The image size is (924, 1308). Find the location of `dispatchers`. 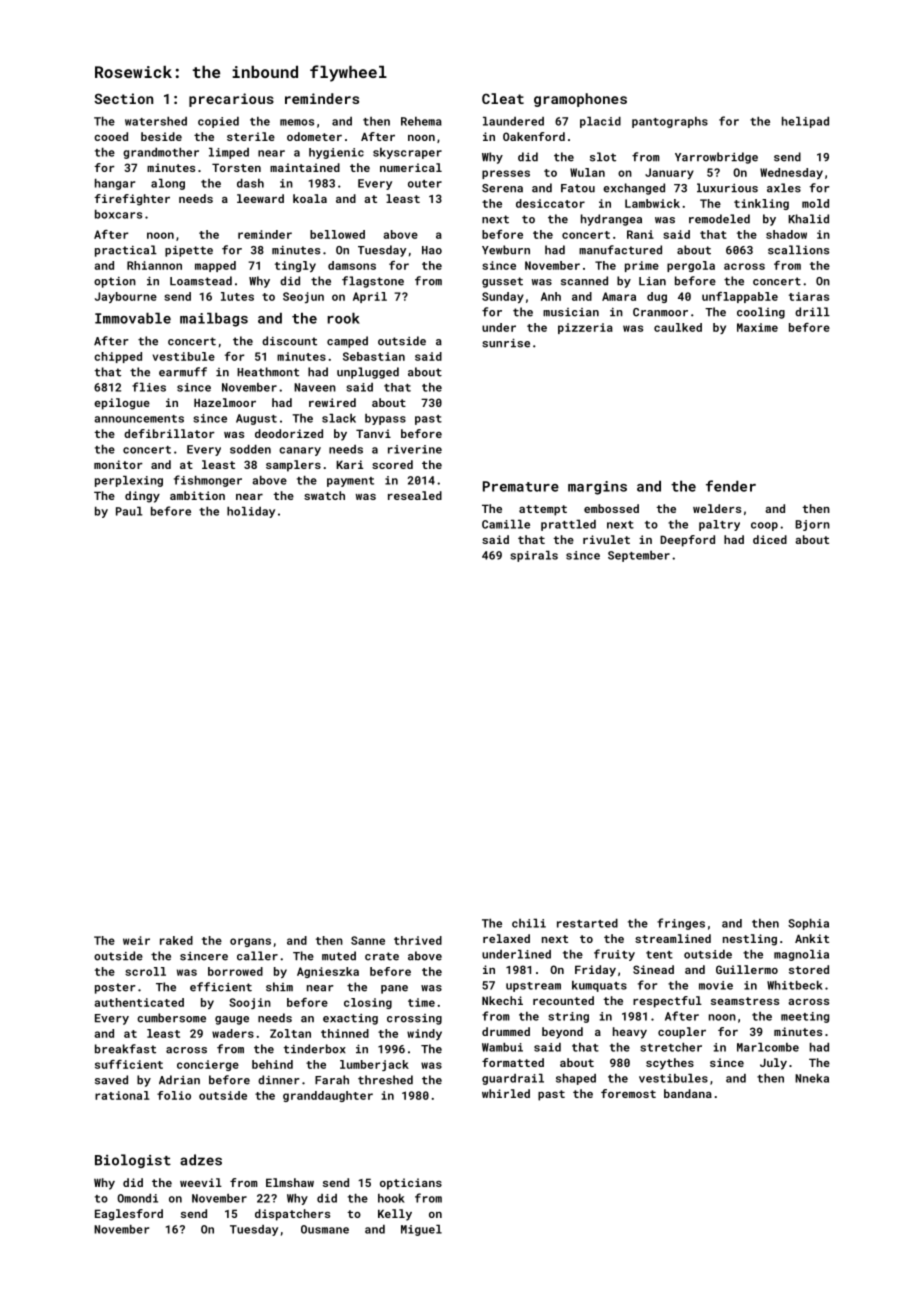

dispatchers is located at coordinates (292, 1215).
